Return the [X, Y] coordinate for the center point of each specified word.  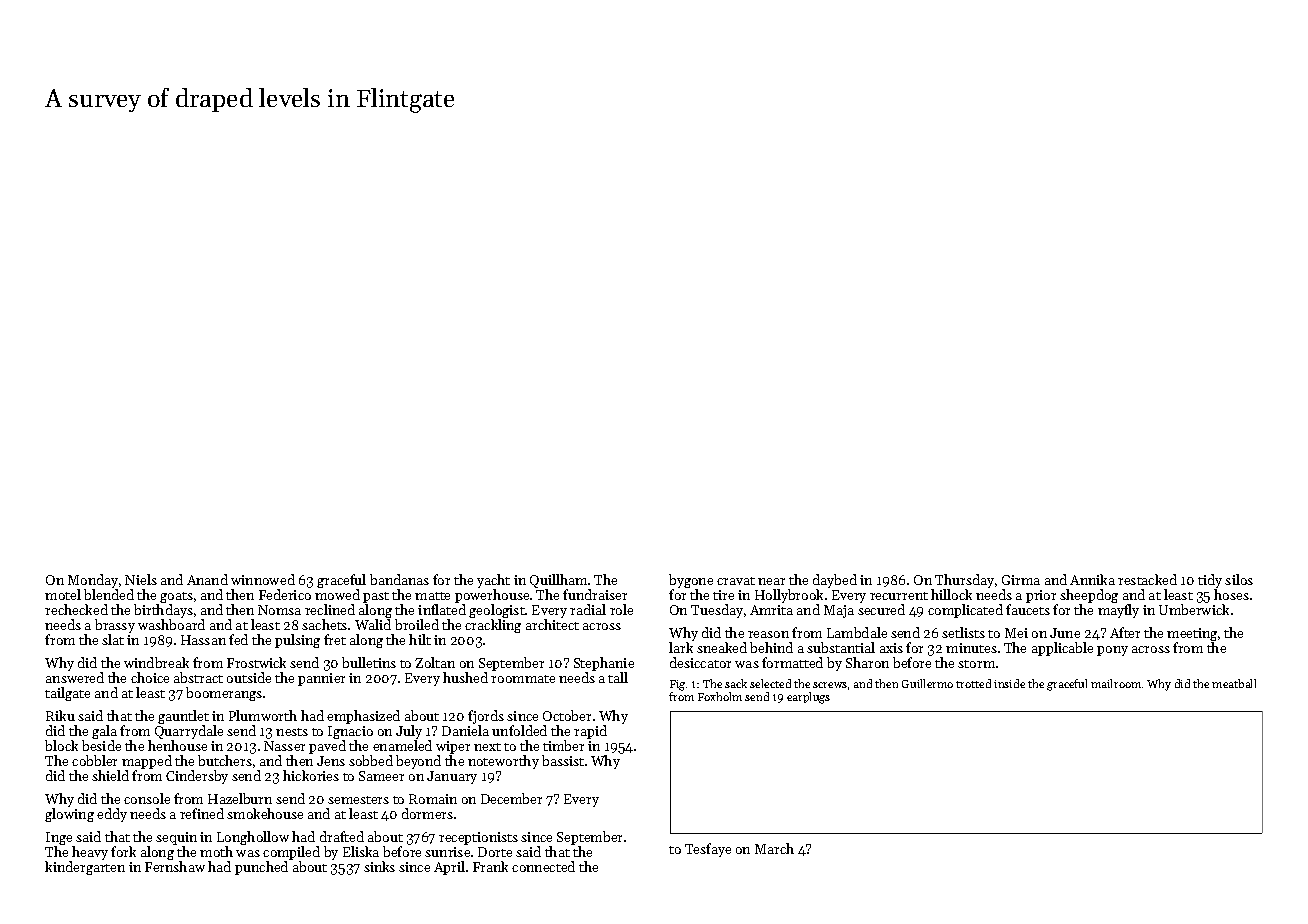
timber [563, 745]
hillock [951, 594]
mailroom [1116, 683]
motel [63, 594]
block [61, 745]
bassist [563, 760]
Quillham [558, 581]
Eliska [361, 851]
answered [75, 677]
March [774, 848]
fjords [486, 717]
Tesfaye [708, 850]
